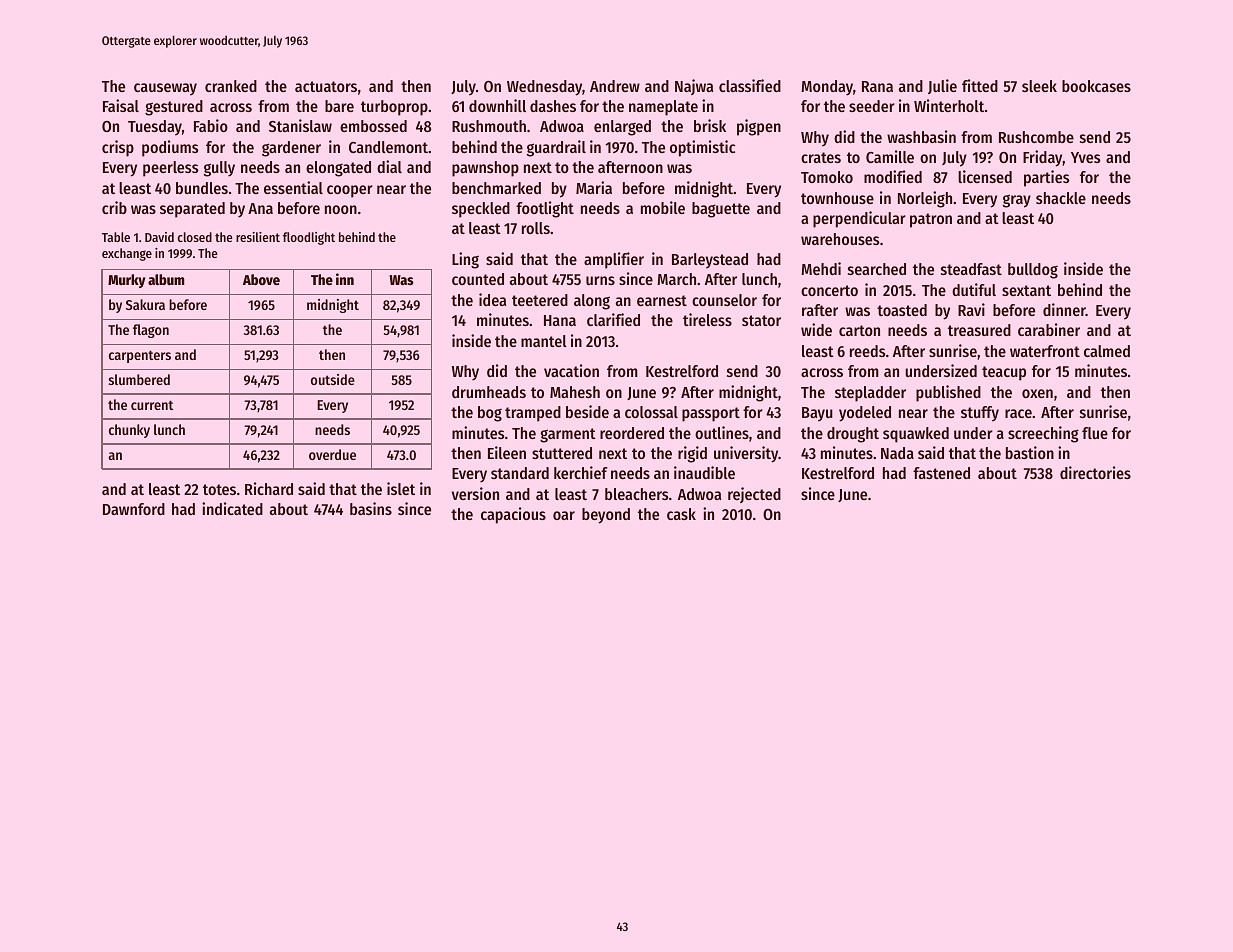 This document has height=952, width=1233. Describe the element at coordinates (1086, 157) in the document. I see `Yves` at that location.
